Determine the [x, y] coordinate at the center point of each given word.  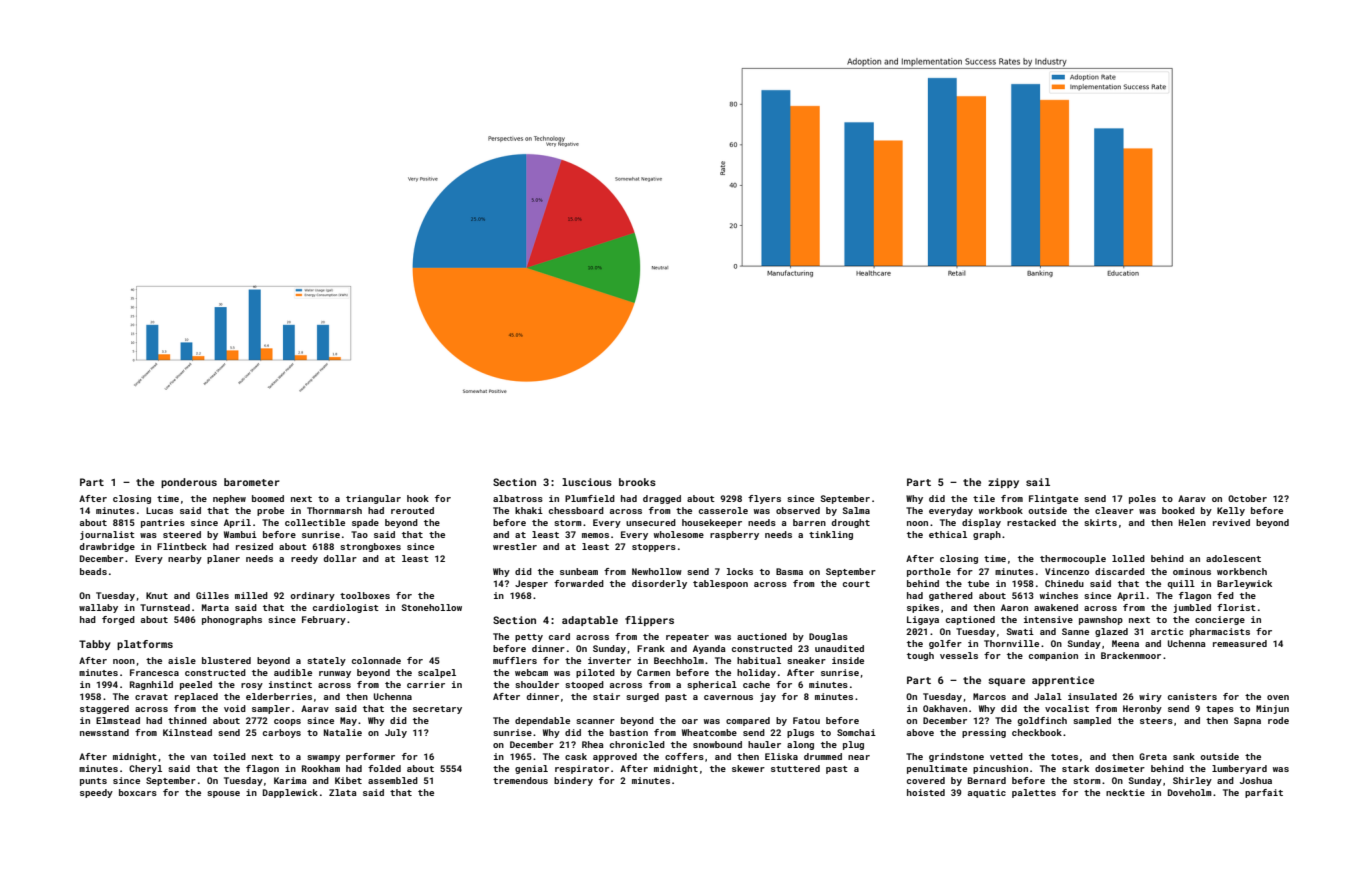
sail [1038, 482]
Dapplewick [290, 793]
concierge [1220, 620]
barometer [252, 482]
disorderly [659, 584]
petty [529, 638]
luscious [587, 482]
